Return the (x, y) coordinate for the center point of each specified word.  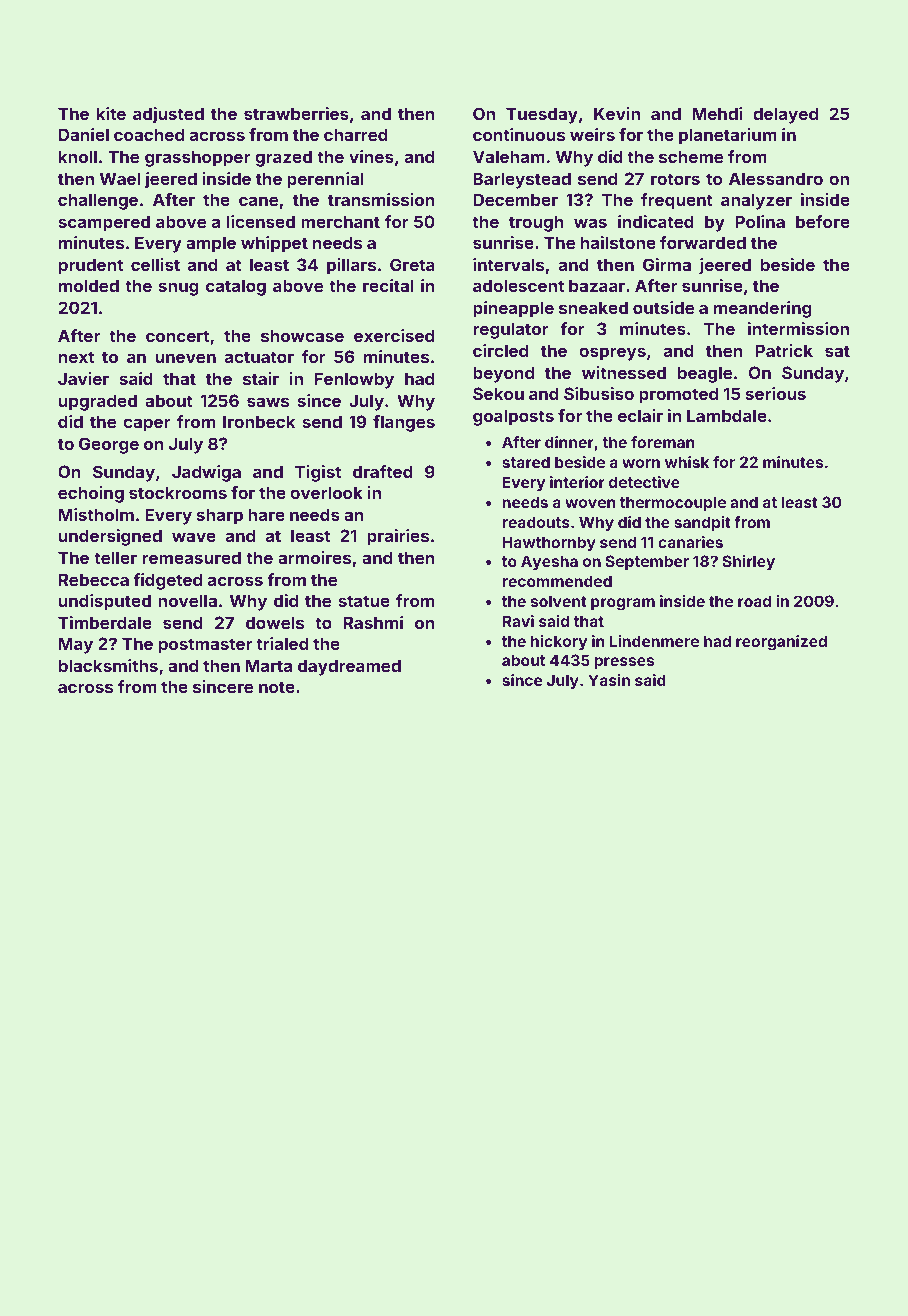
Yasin (609, 680)
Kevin (617, 113)
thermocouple (673, 503)
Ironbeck (259, 421)
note (277, 687)
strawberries (296, 113)
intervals (508, 264)
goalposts (513, 417)
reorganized (781, 643)
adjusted (168, 115)
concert (177, 336)
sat (837, 351)
